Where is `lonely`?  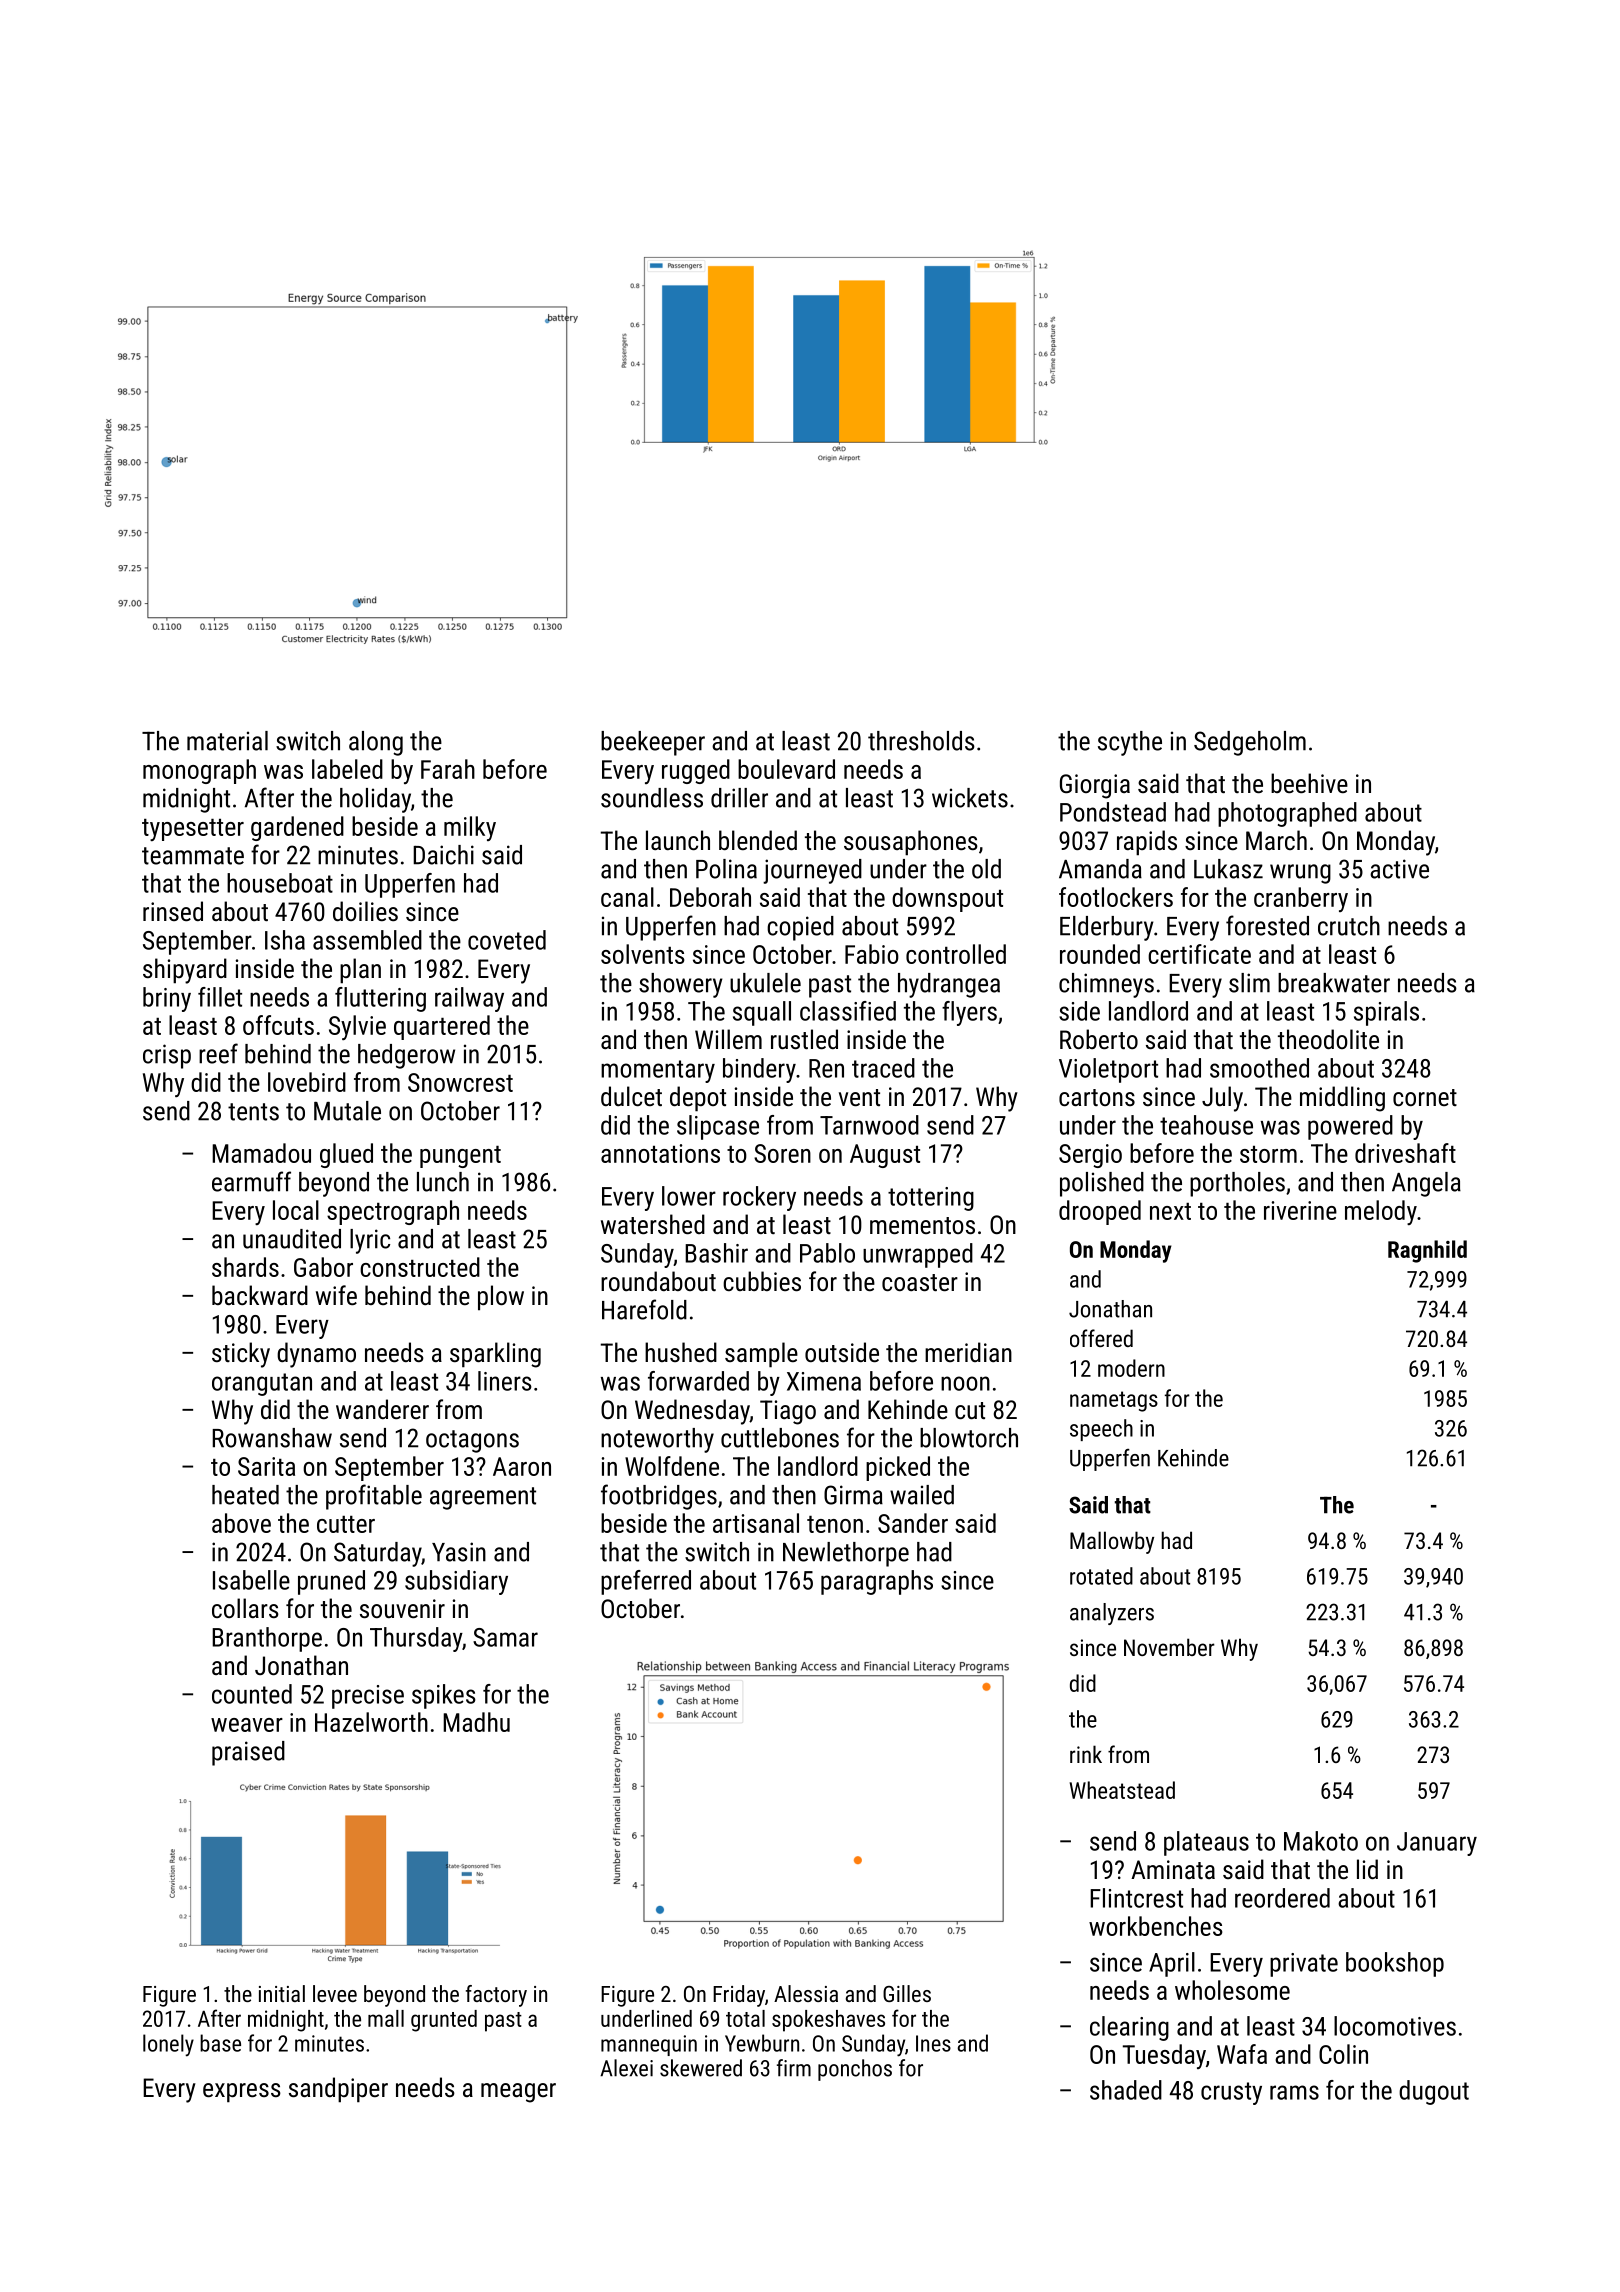
lonely is located at coordinates (168, 2045).
